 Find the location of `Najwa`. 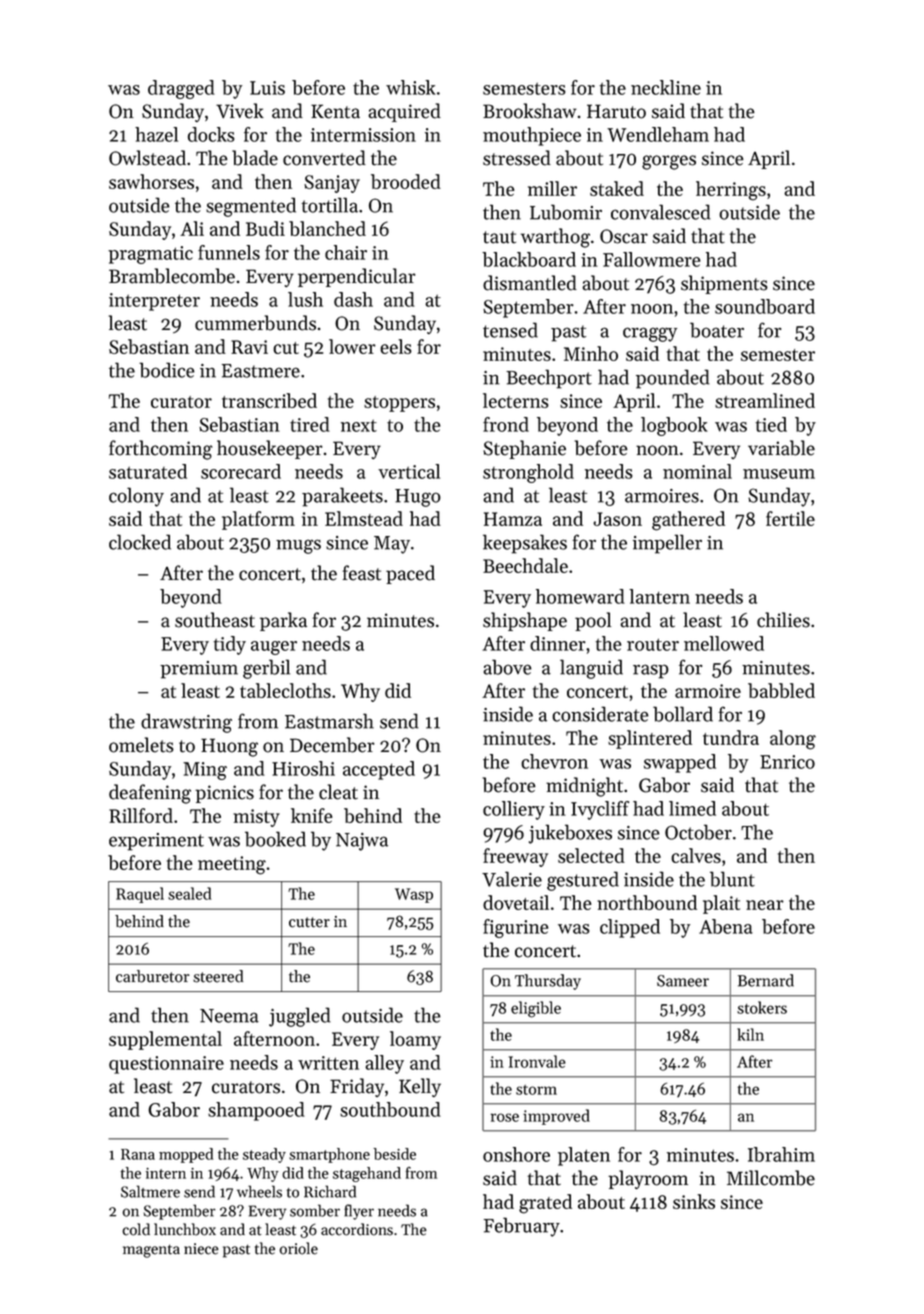

Najwa is located at coordinates (362, 842).
